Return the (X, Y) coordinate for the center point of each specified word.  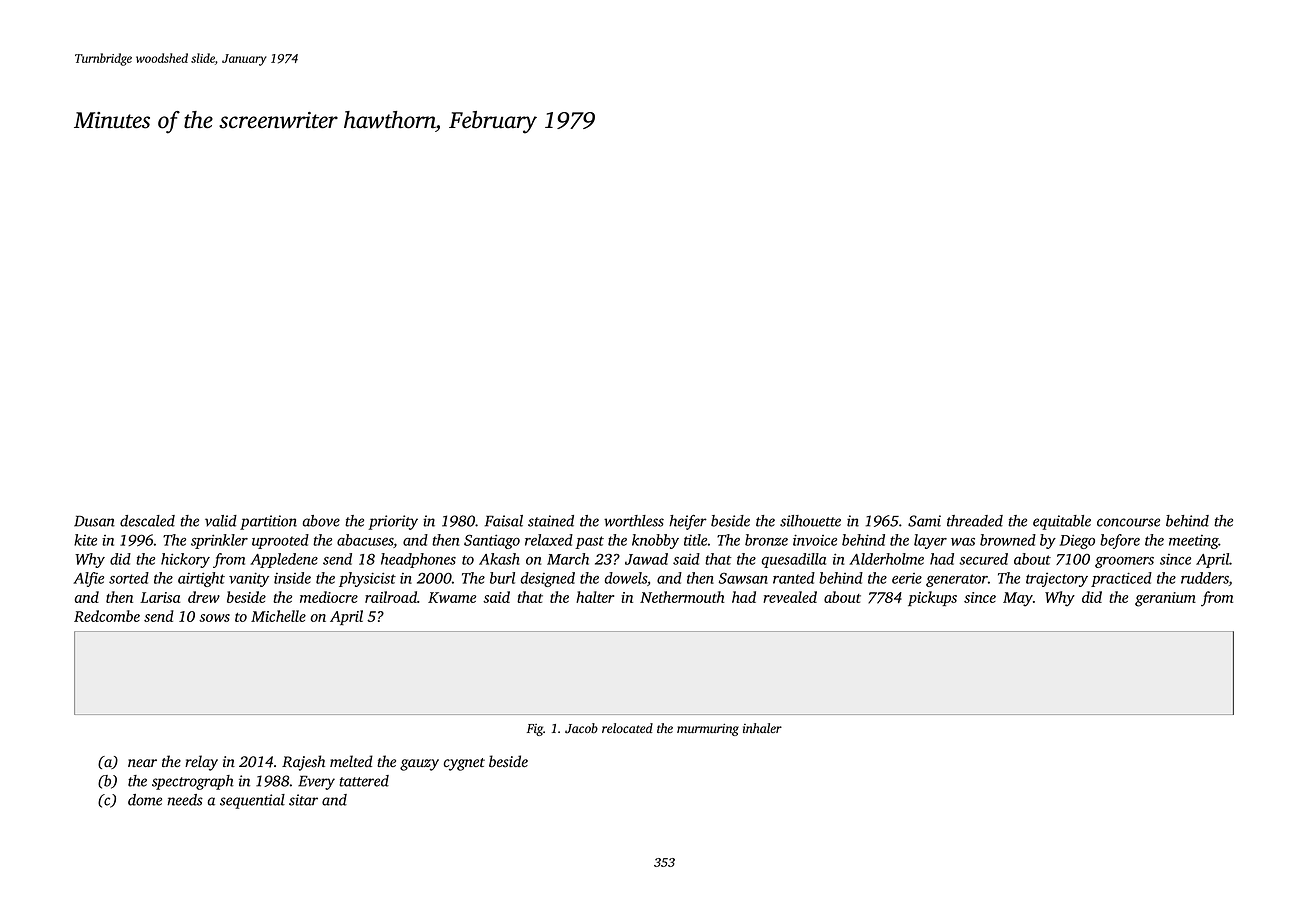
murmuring (708, 730)
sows (214, 618)
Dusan (94, 521)
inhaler (762, 728)
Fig (535, 730)
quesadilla (794, 560)
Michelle (278, 616)
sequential (252, 801)
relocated (627, 728)
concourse (1128, 522)
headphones (418, 560)
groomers (1124, 562)
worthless (634, 521)
